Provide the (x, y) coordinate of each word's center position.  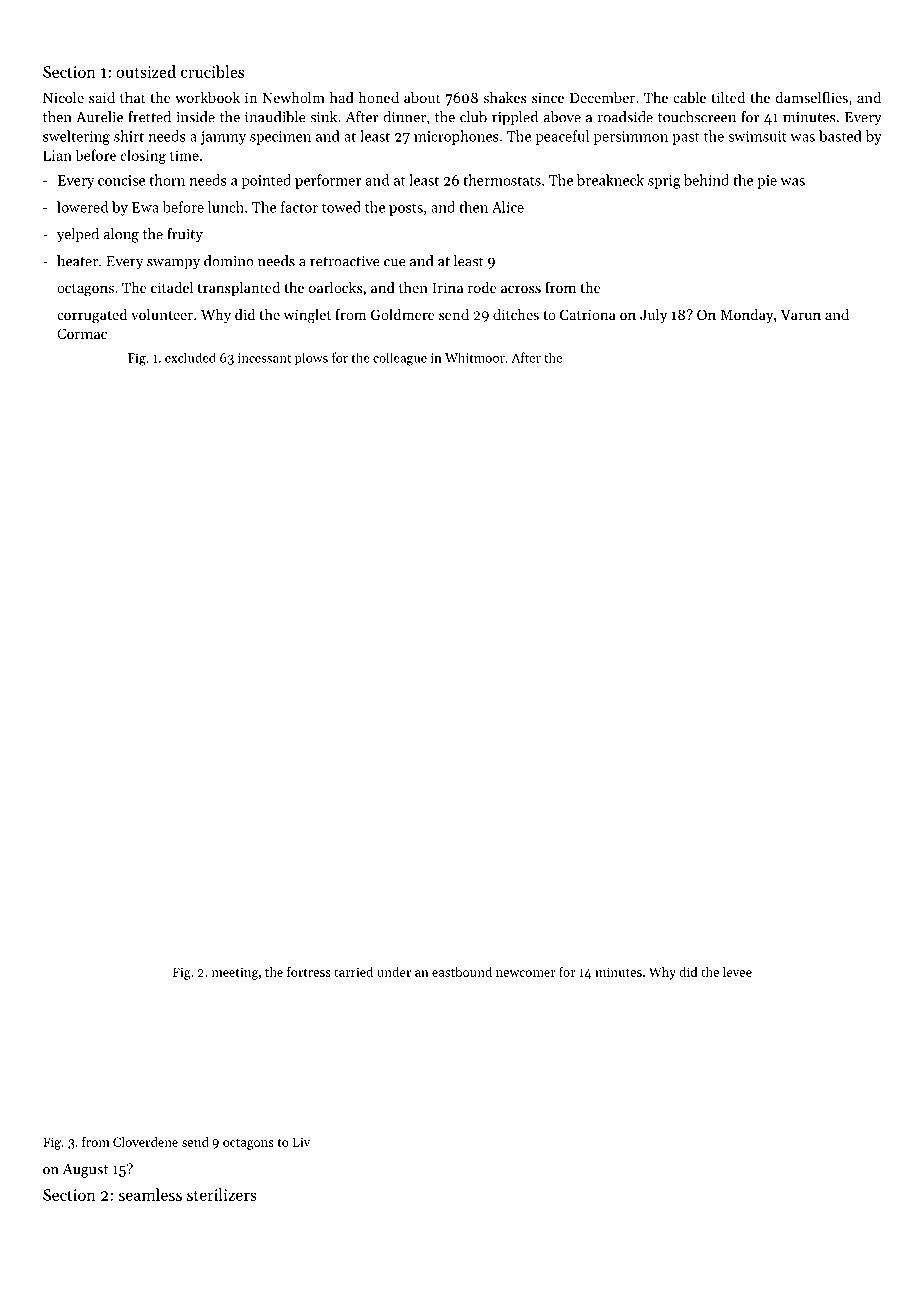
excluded (190, 357)
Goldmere (403, 314)
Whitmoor (475, 357)
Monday (746, 316)
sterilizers (222, 1194)
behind (706, 180)
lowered (82, 207)
